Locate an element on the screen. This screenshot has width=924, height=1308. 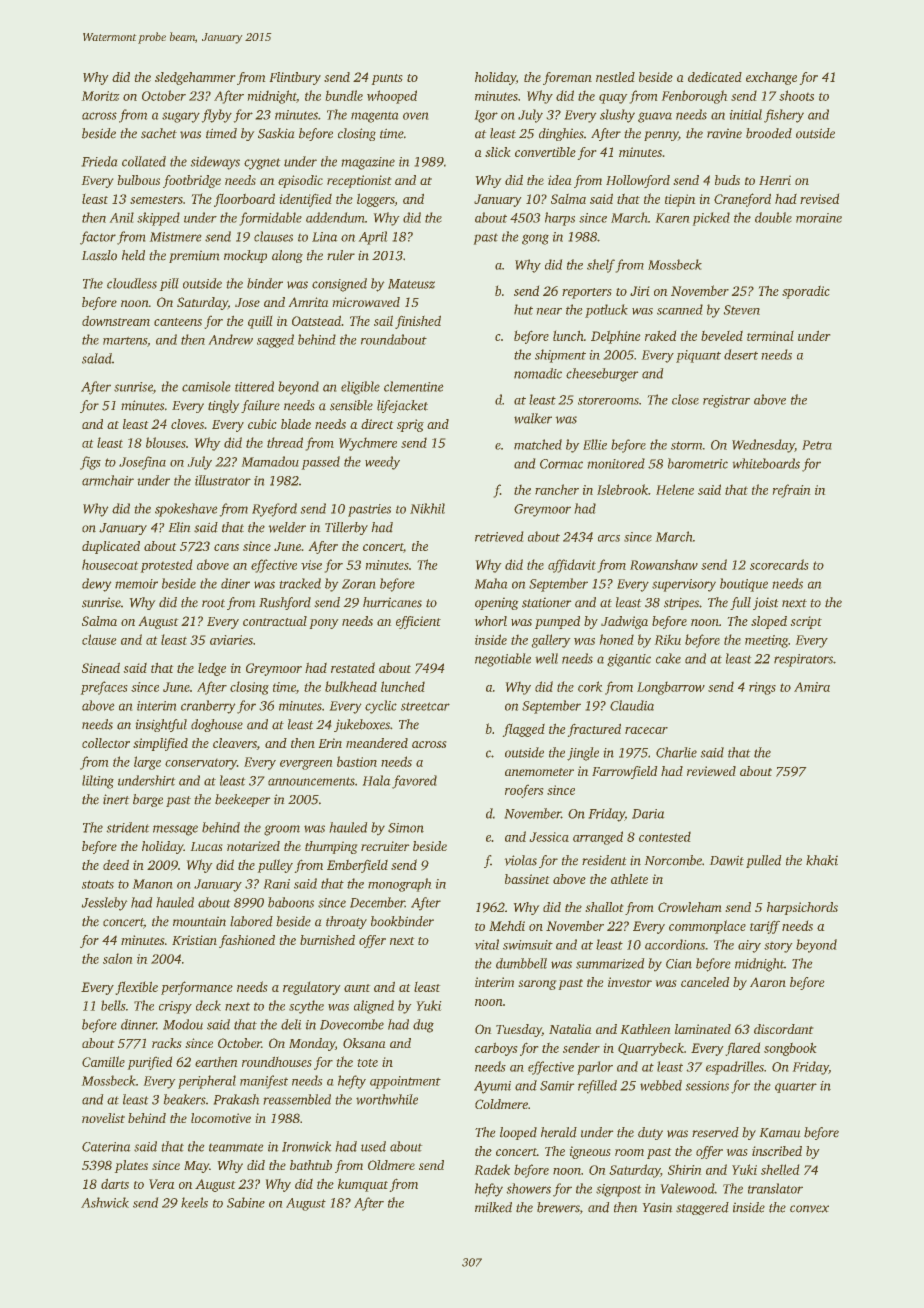
dumbbell is located at coordinates (521, 963).
